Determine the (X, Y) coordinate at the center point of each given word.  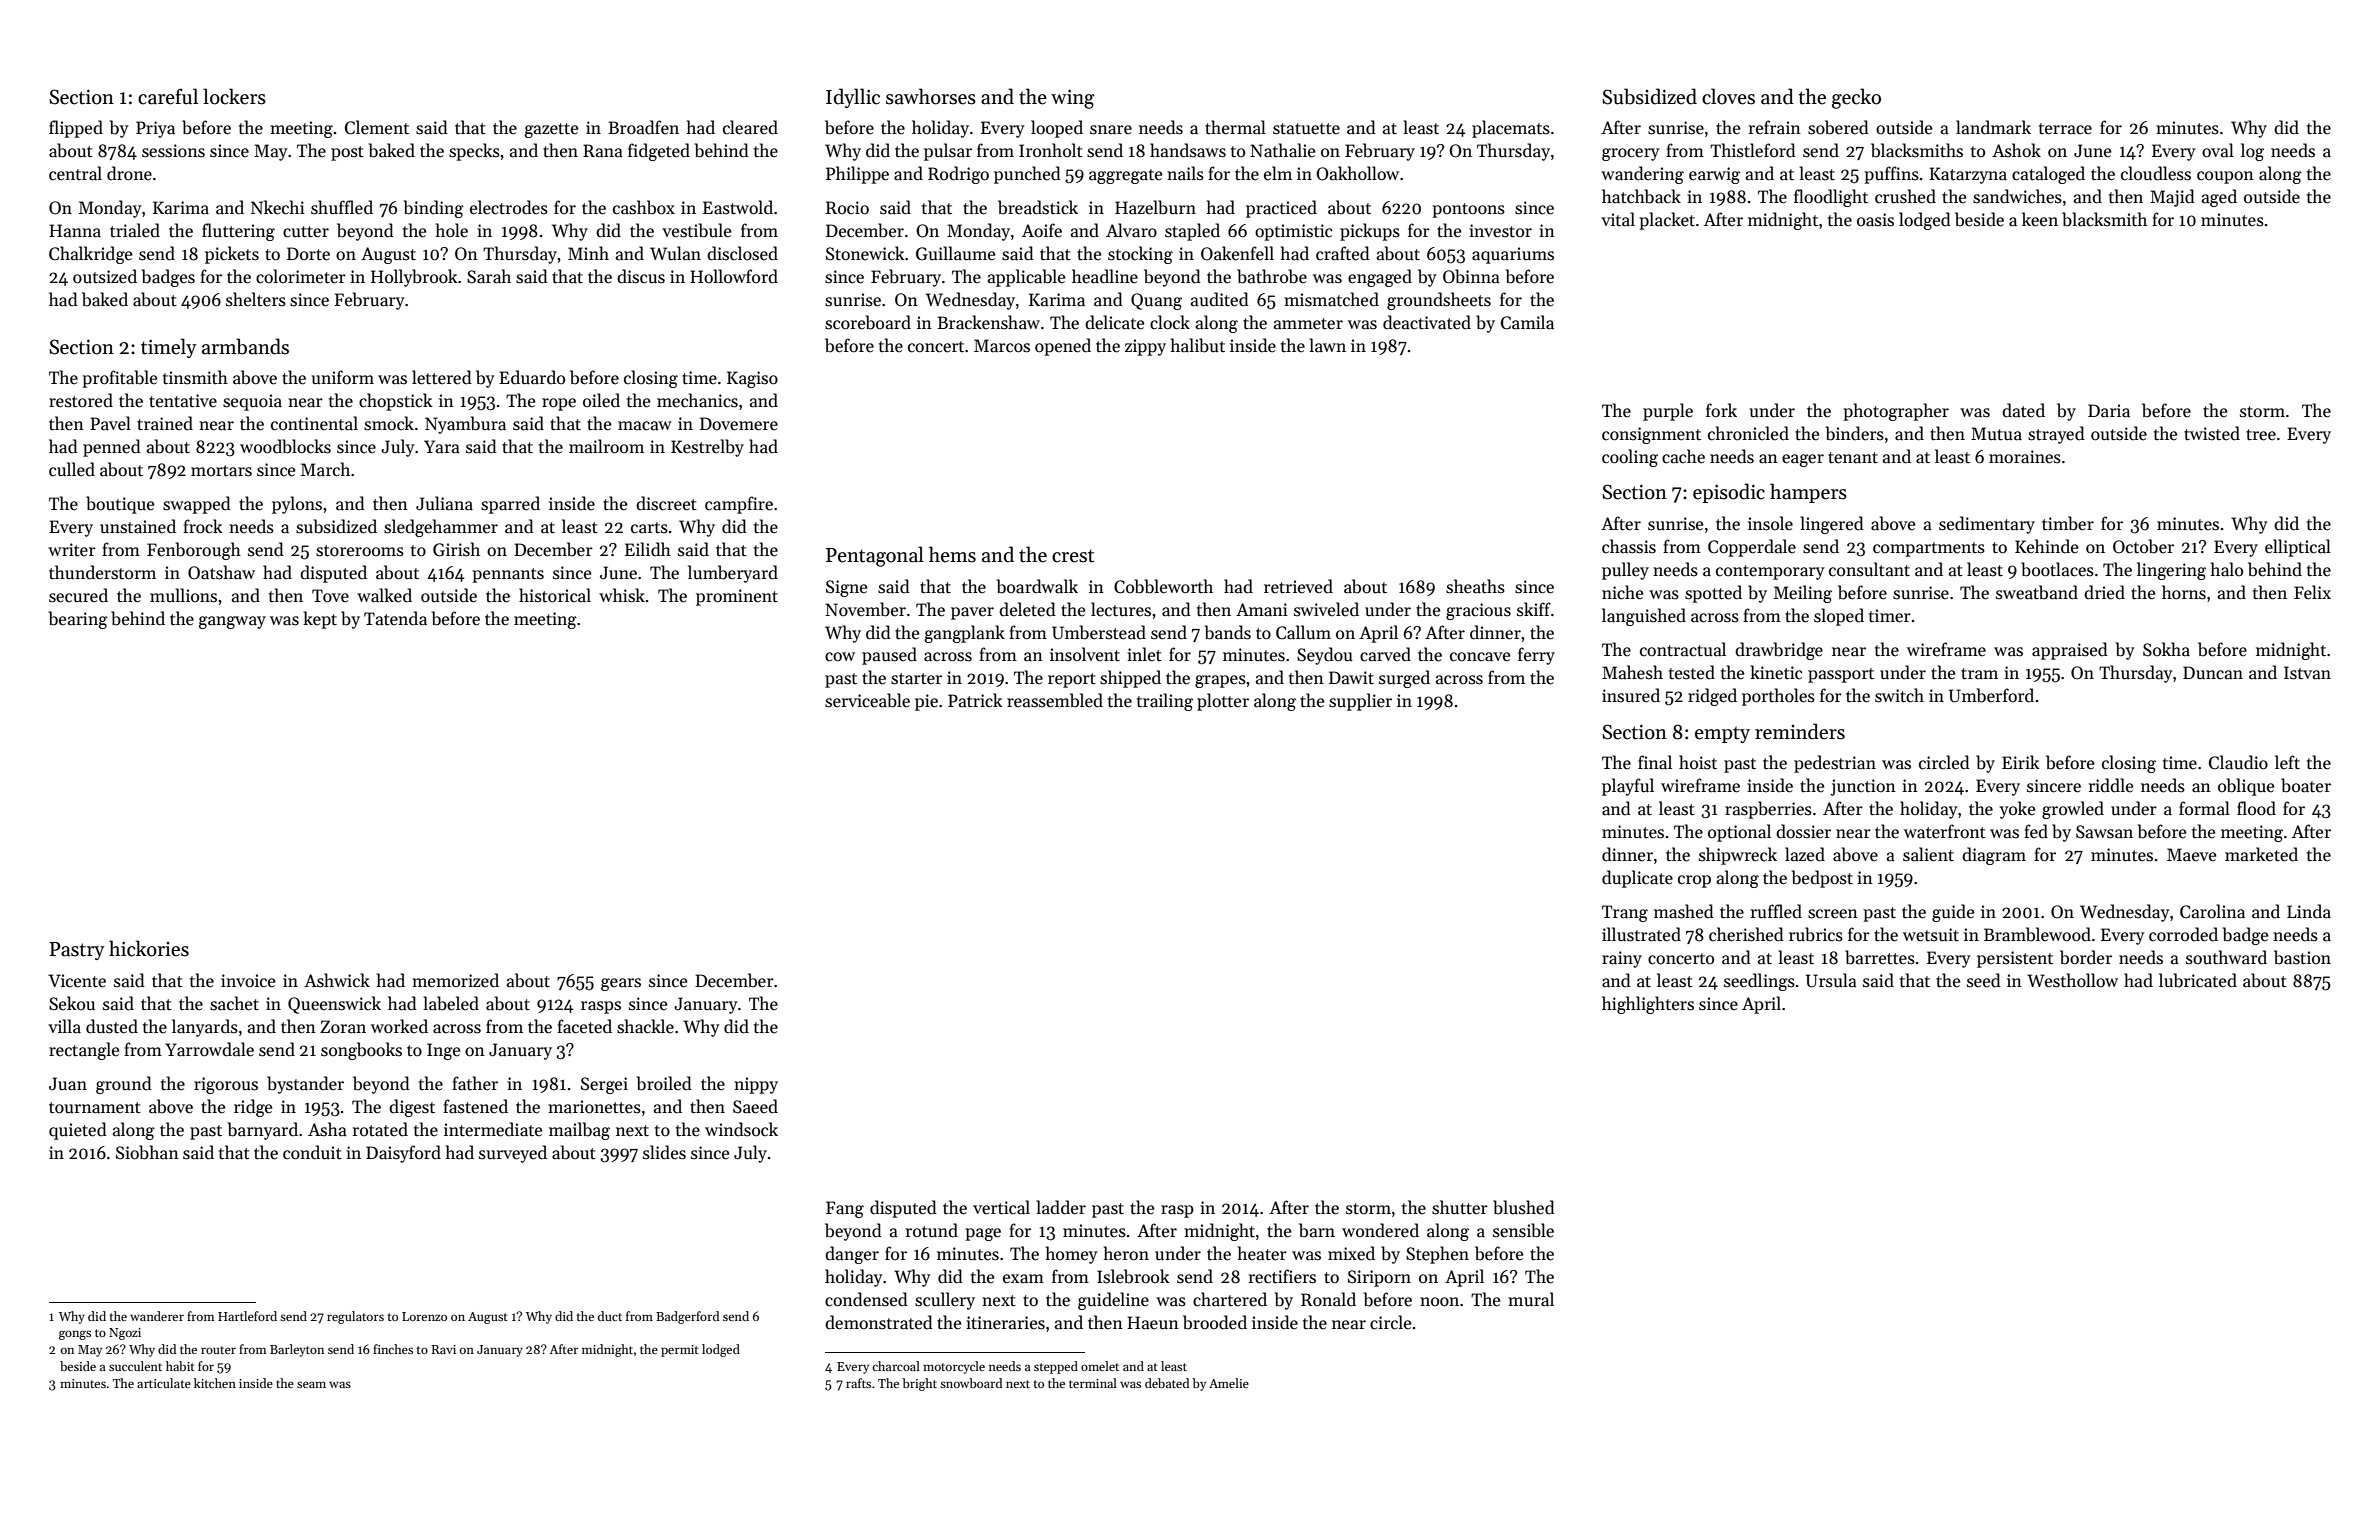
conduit (312, 1152)
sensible (1523, 1230)
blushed (1524, 1207)
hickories (149, 948)
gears (621, 984)
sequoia (252, 402)
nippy (756, 1085)
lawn (1327, 345)
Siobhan (147, 1152)
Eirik (2021, 762)
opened (1063, 347)
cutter (306, 232)
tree (2261, 435)
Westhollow (2072, 980)
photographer (1896, 412)
